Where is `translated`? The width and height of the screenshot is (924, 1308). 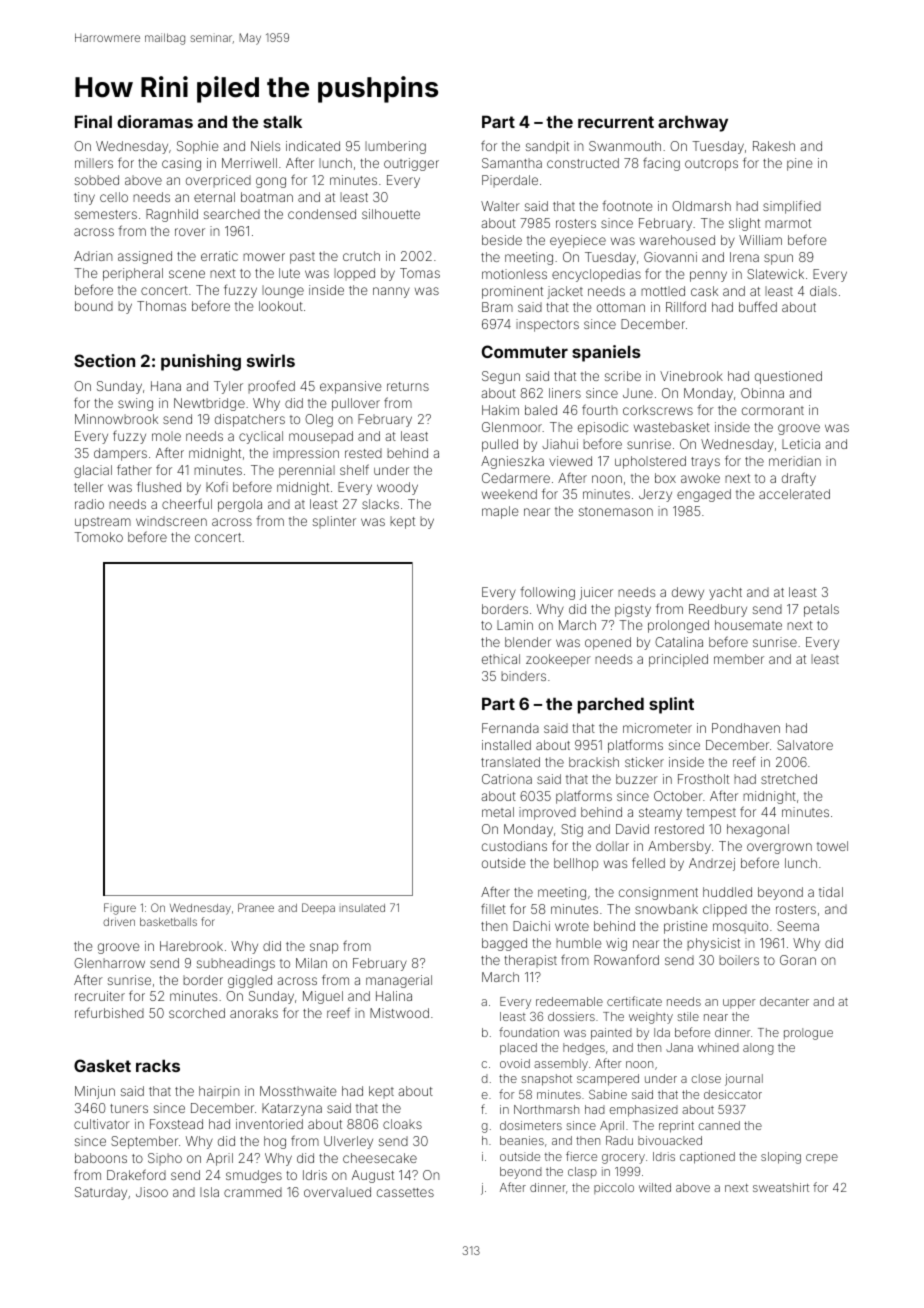
translated is located at coordinates (510, 762).
